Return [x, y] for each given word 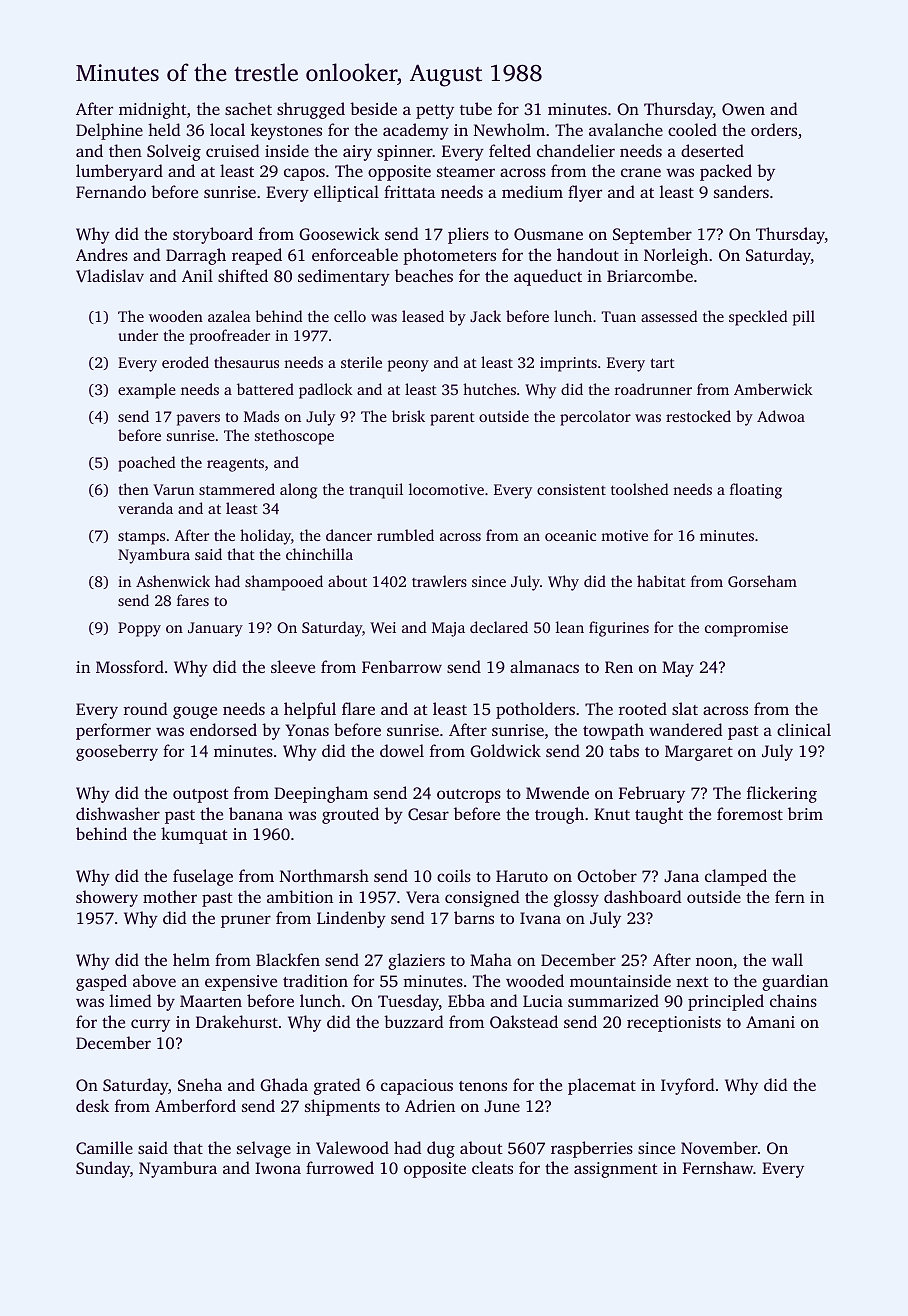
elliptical [346, 193]
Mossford [130, 666]
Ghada [284, 1085]
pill [804, 318]
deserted [712, 150]
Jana [681, 876]
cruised [233, 150]
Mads [261, 416]
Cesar [428, 814]
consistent [571, 489]
